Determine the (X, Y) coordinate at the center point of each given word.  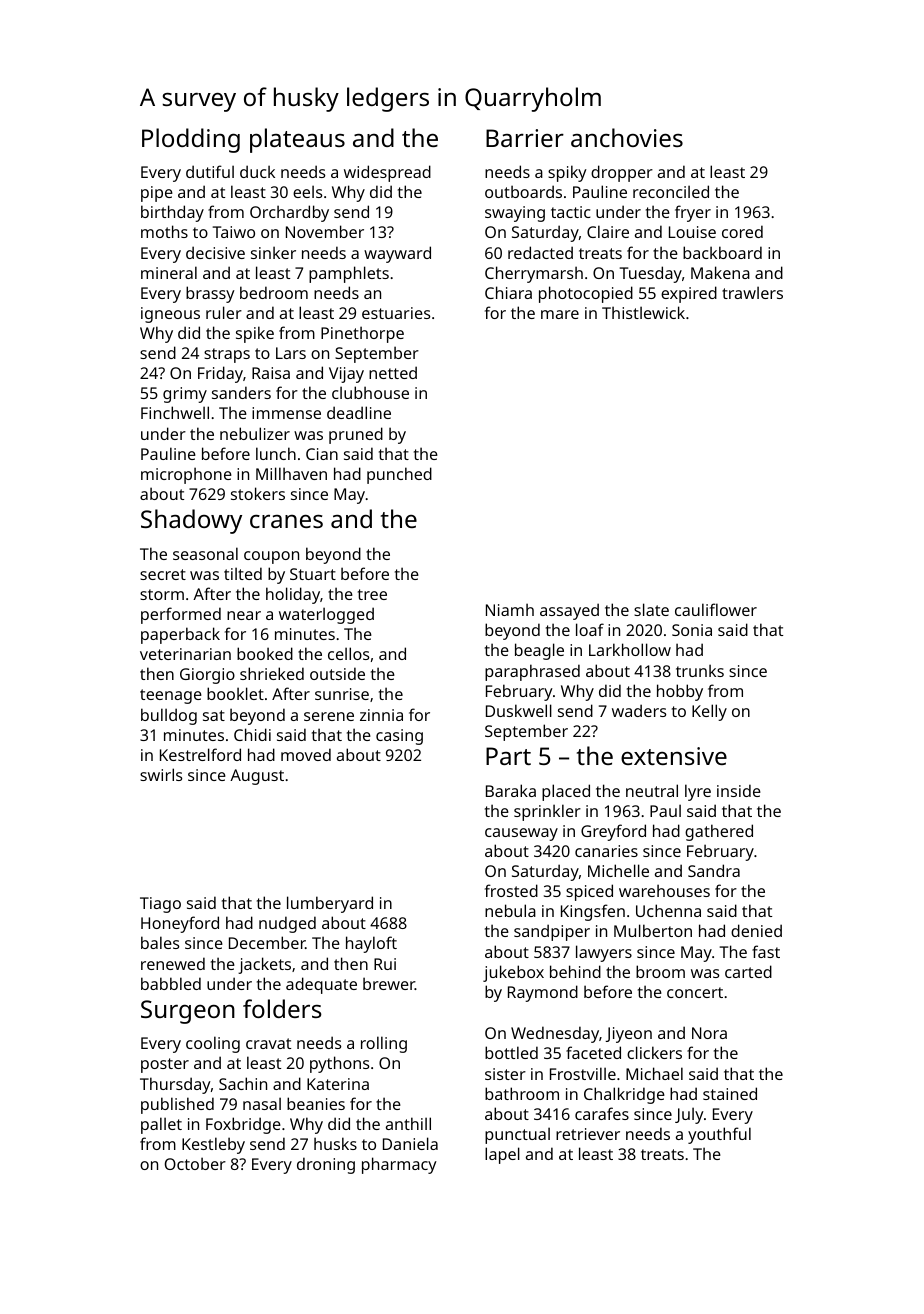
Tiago (160, 905)
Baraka (511, 790)
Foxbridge (243, 1125)
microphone (186, 475)
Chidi (252, 734)
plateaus (297, 140)
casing (399, 737)
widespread (387, 173)
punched (399, 475)
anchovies (627, 137)
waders (639, 710)
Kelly (709, 712)
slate (651, 609)
